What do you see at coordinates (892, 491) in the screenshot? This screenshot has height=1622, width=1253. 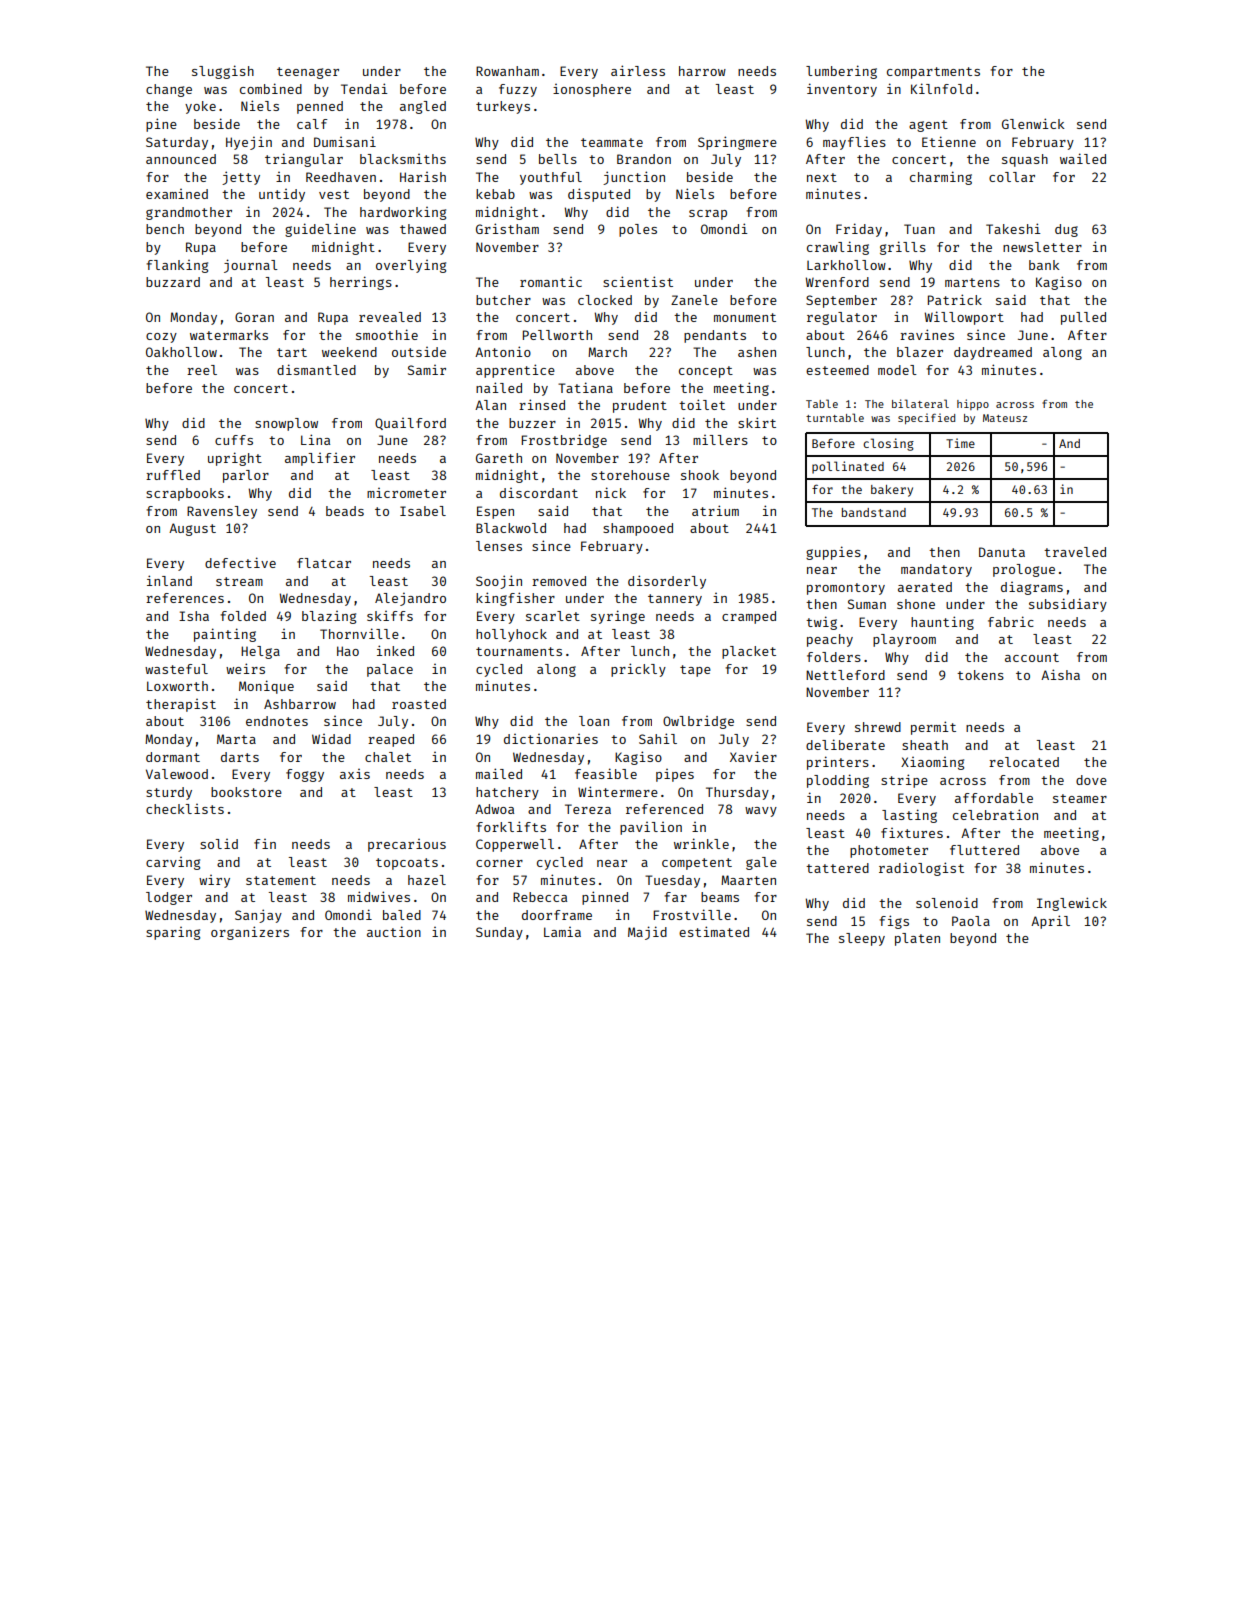 I see `bakery` at bounding box center [892, 491].
